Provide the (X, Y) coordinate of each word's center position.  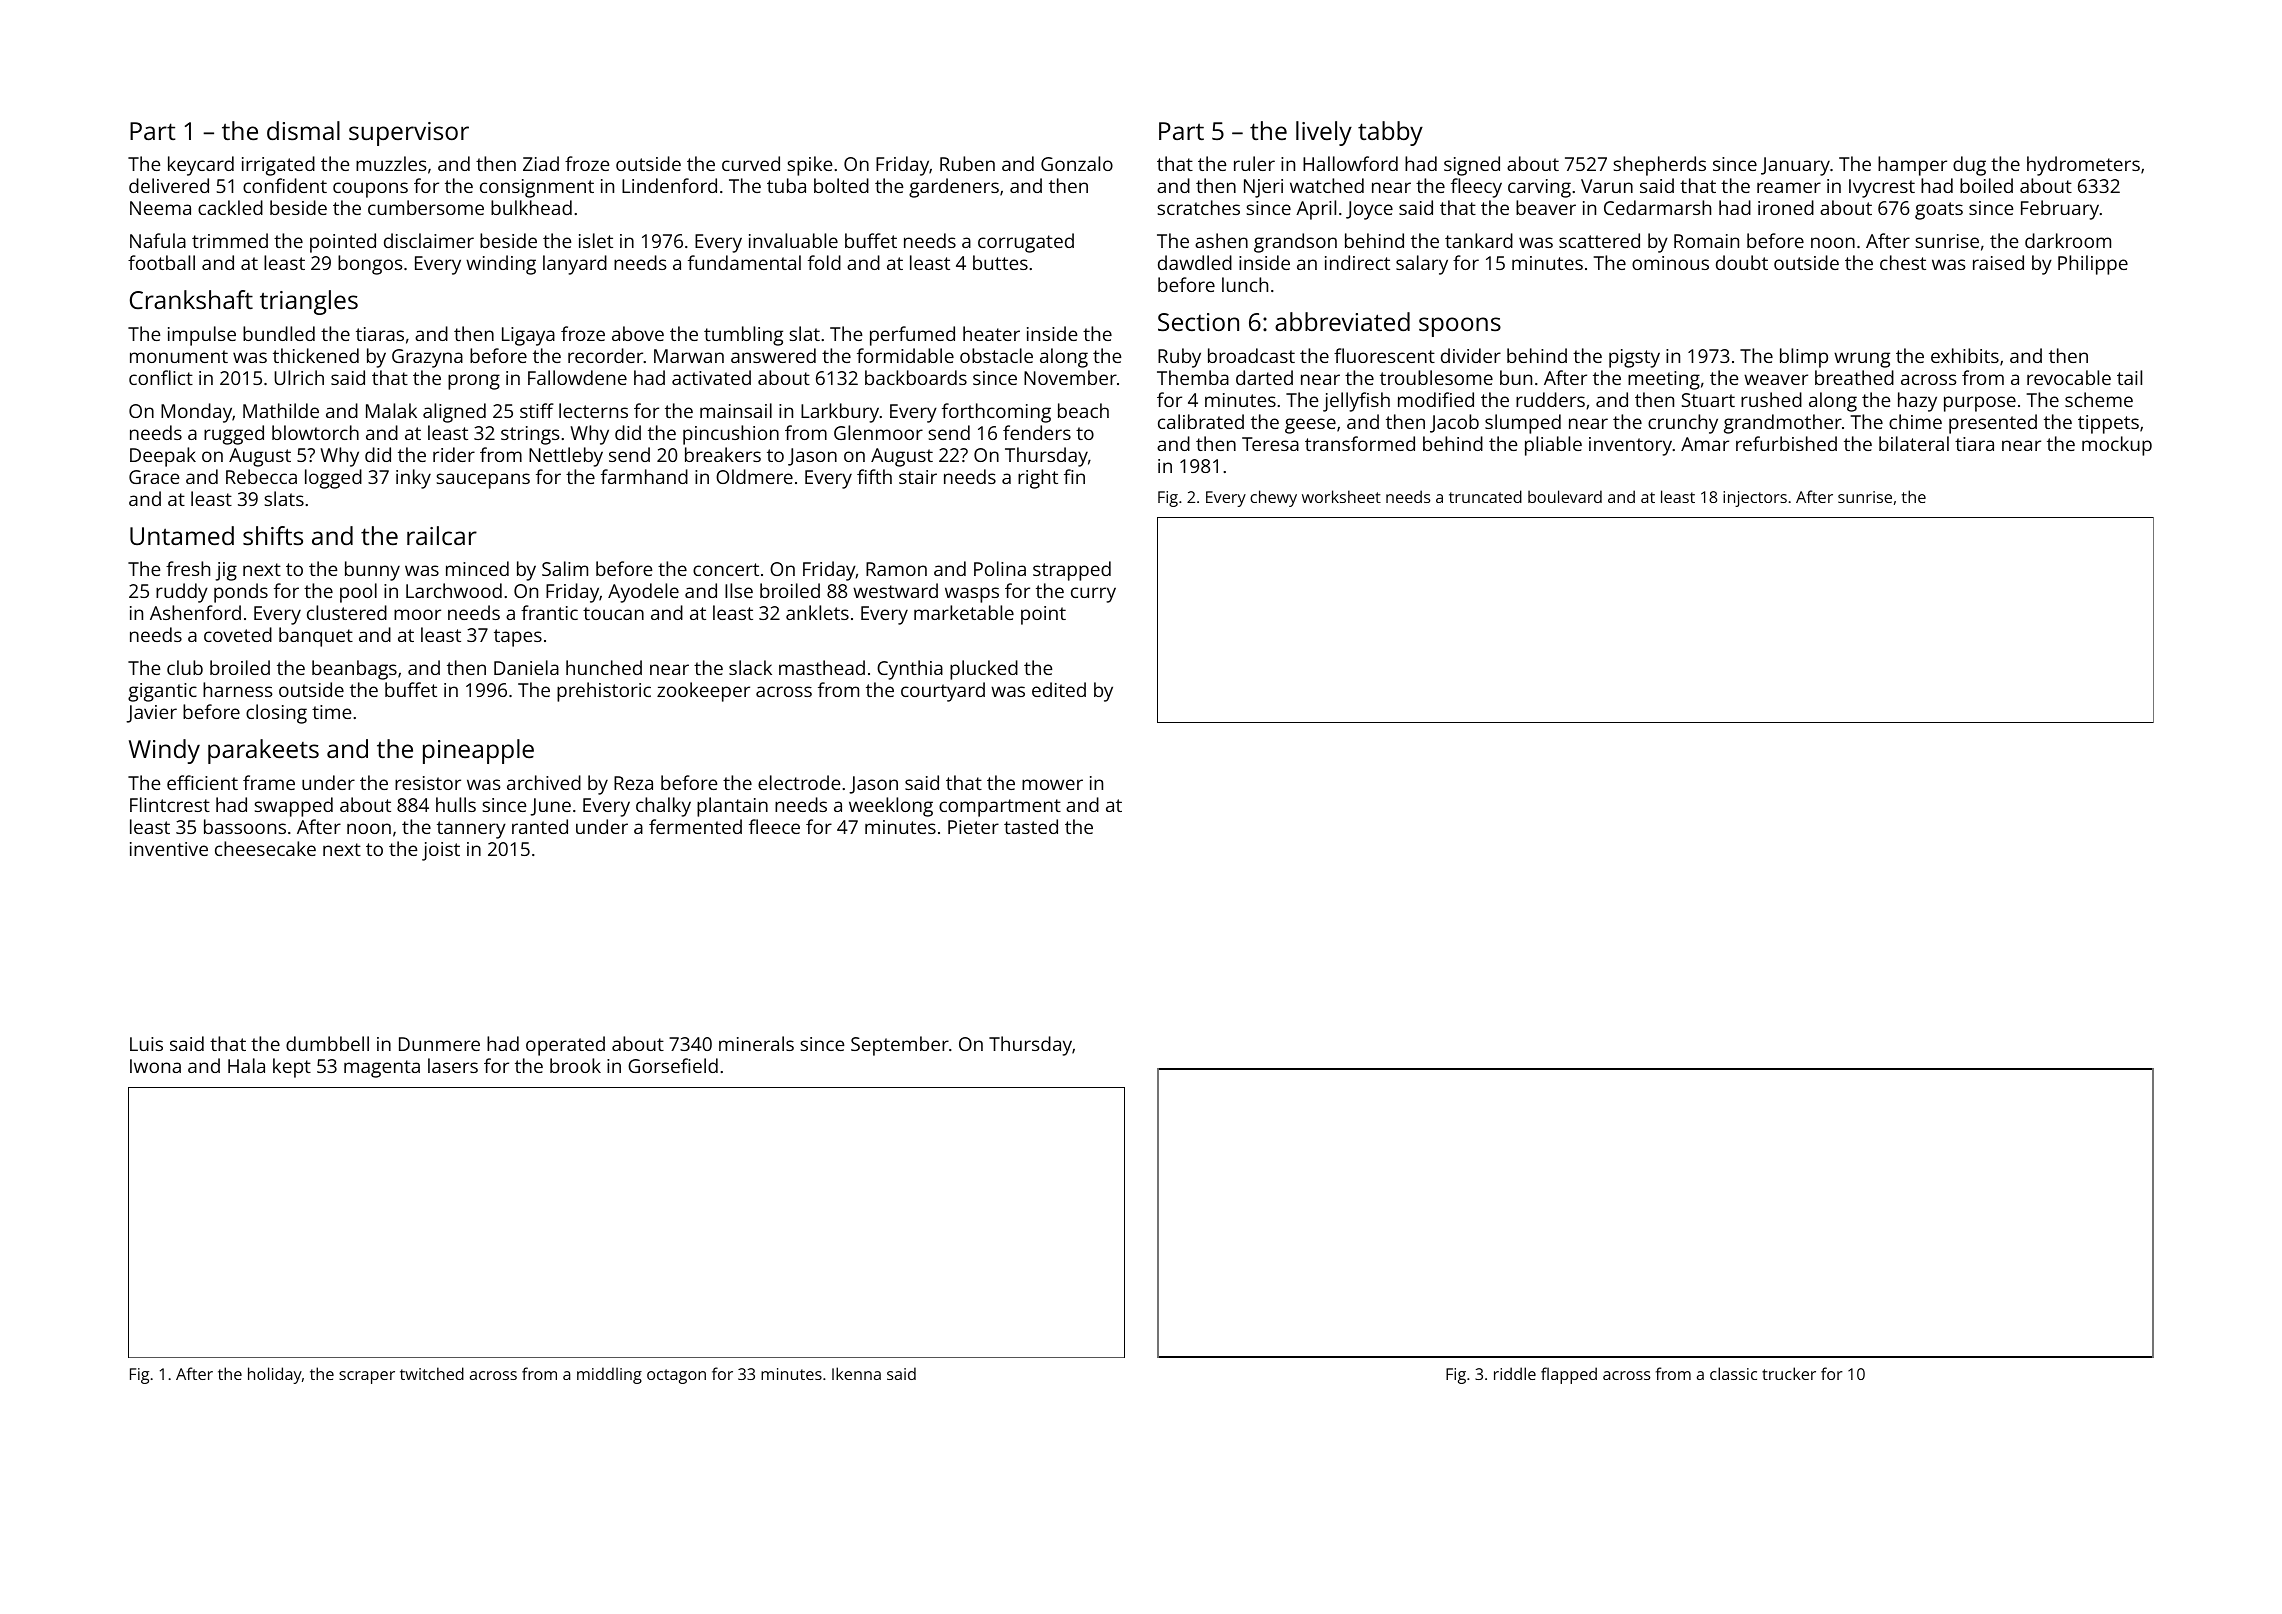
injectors (1755, 499)
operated (565, 1046)
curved (751, 163)
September (900, 1046)
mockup (2117, 446)
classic (1733, 1373)
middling (609, 1375)
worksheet (1341, 496)
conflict (161, 377)
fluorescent (1384, 355)
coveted (238, 634)
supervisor (409, 134)
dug (1969, 166)
